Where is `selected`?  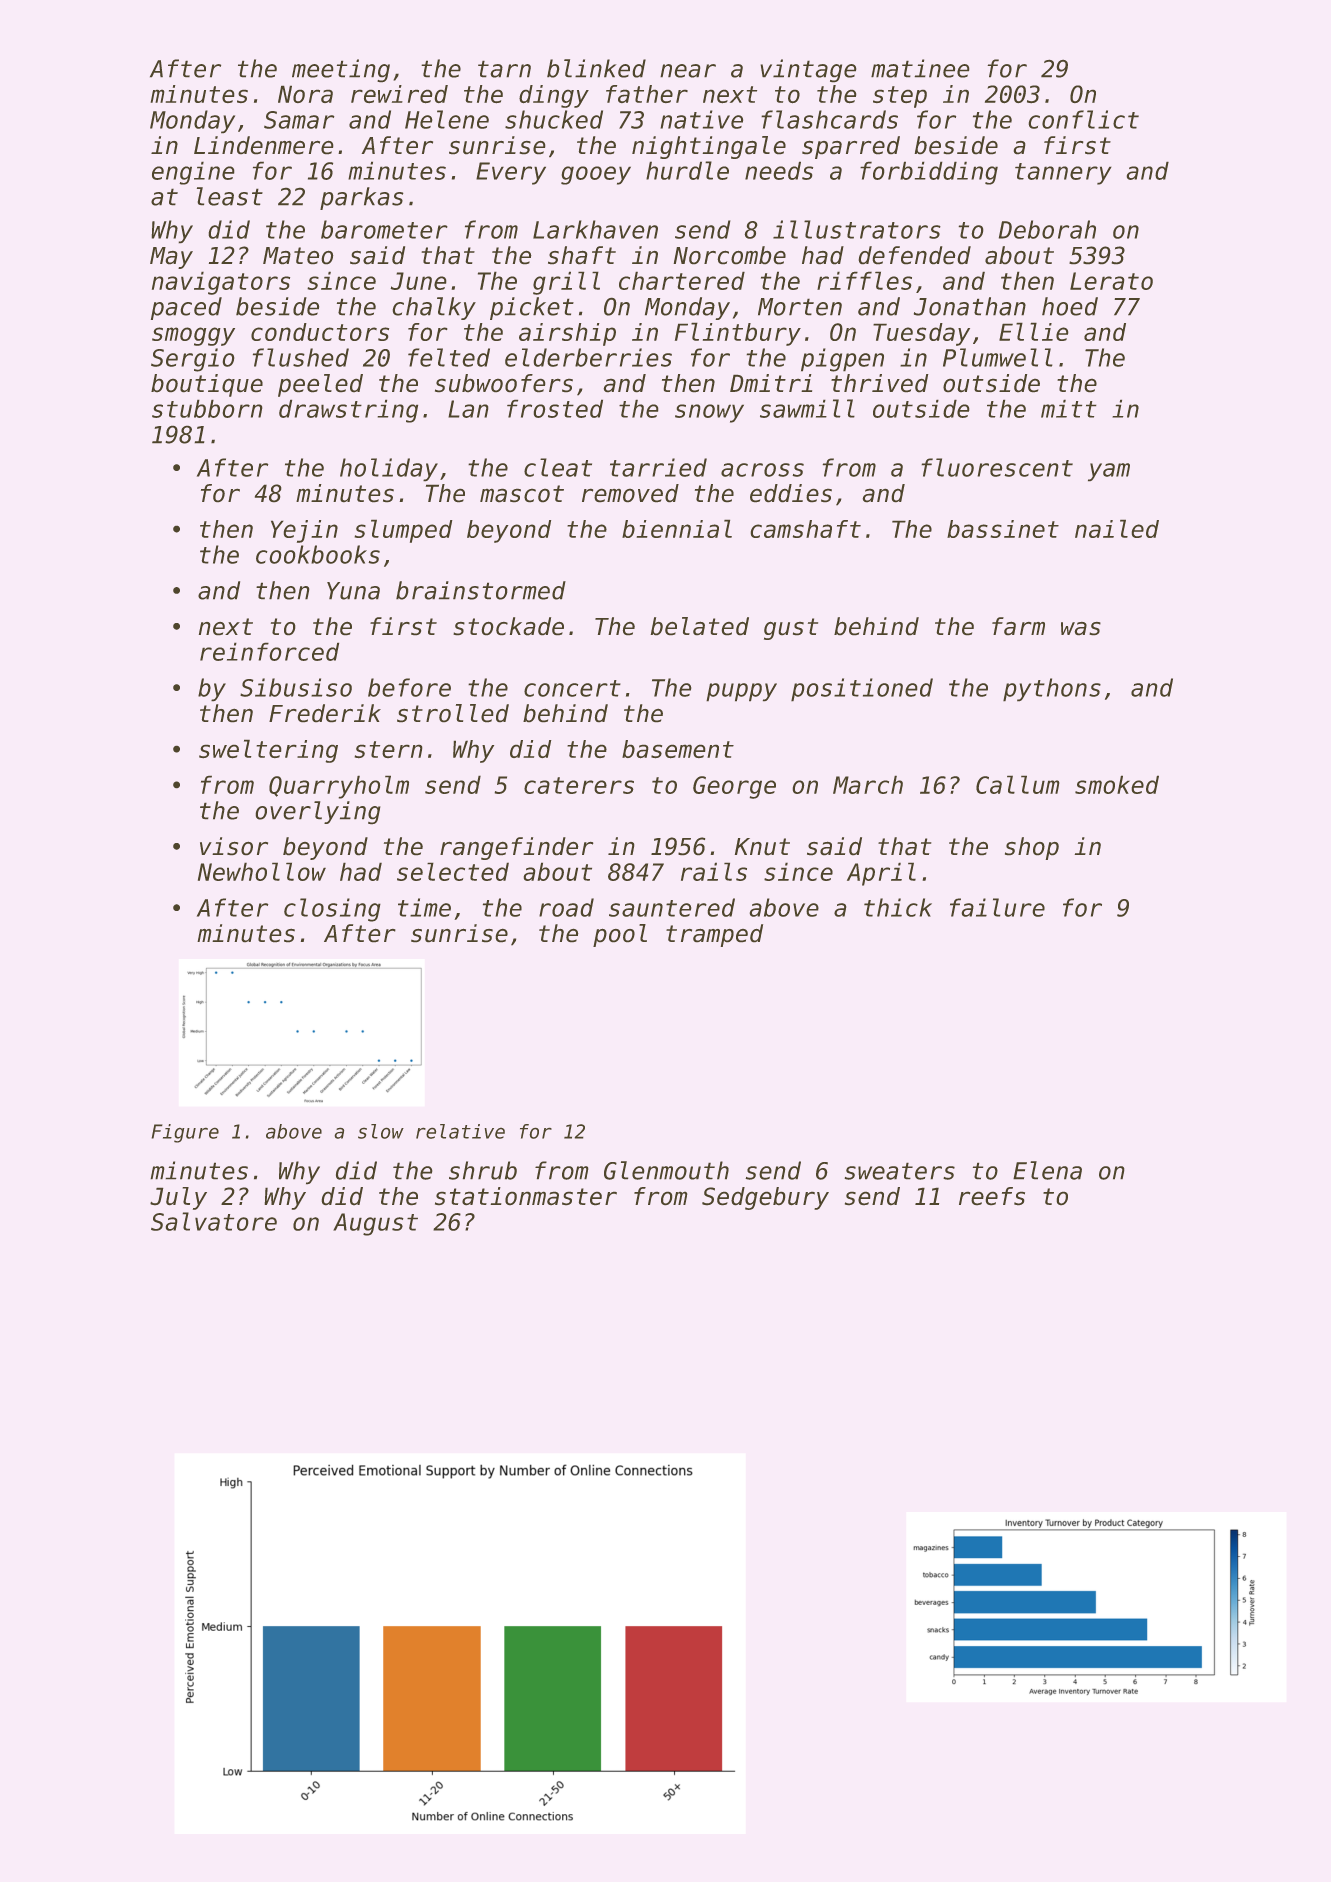
selected is located at coordinates (453, 872).
